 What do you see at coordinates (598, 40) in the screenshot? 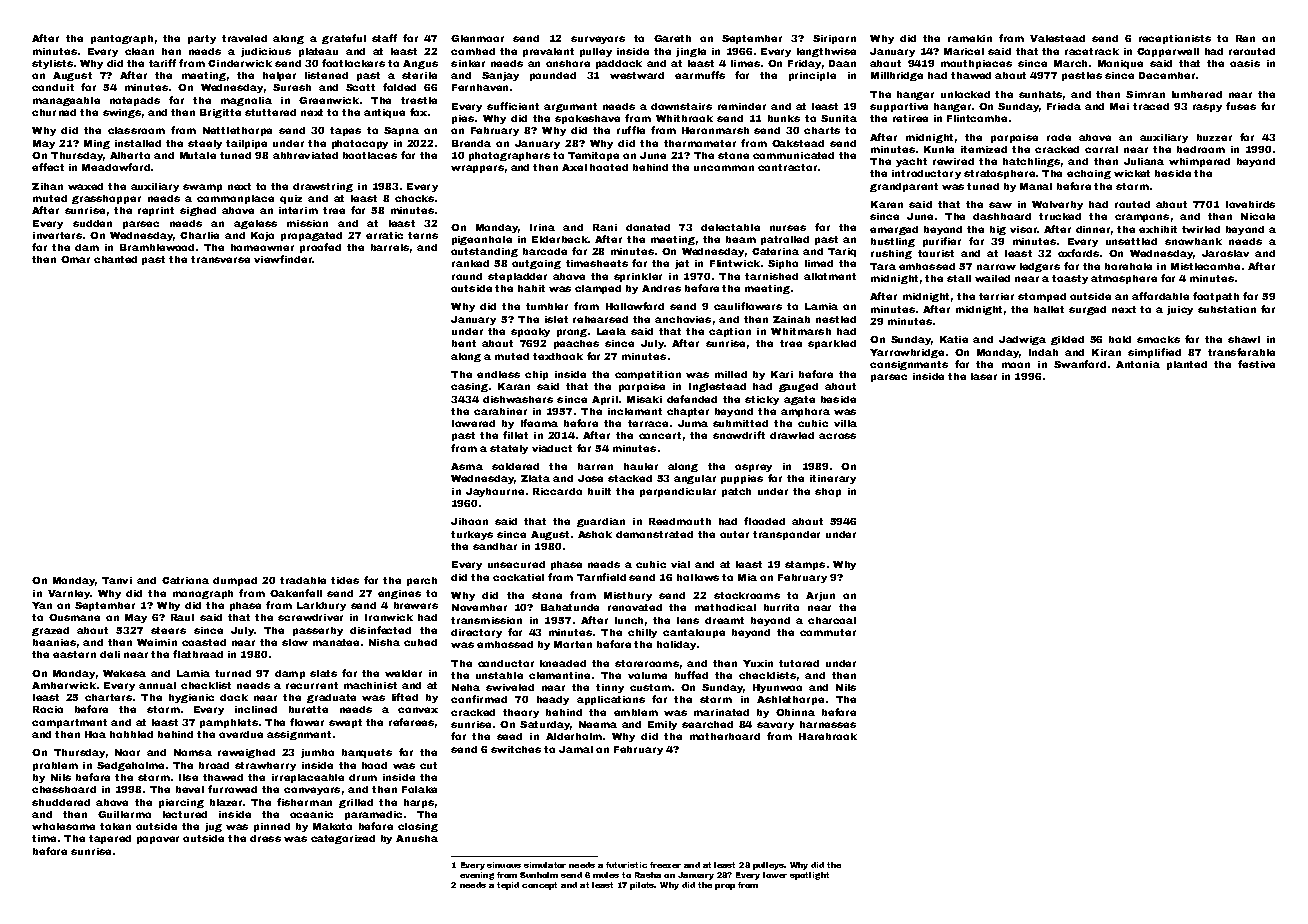
I see `surveyors` at bounding box center [598, 40].
